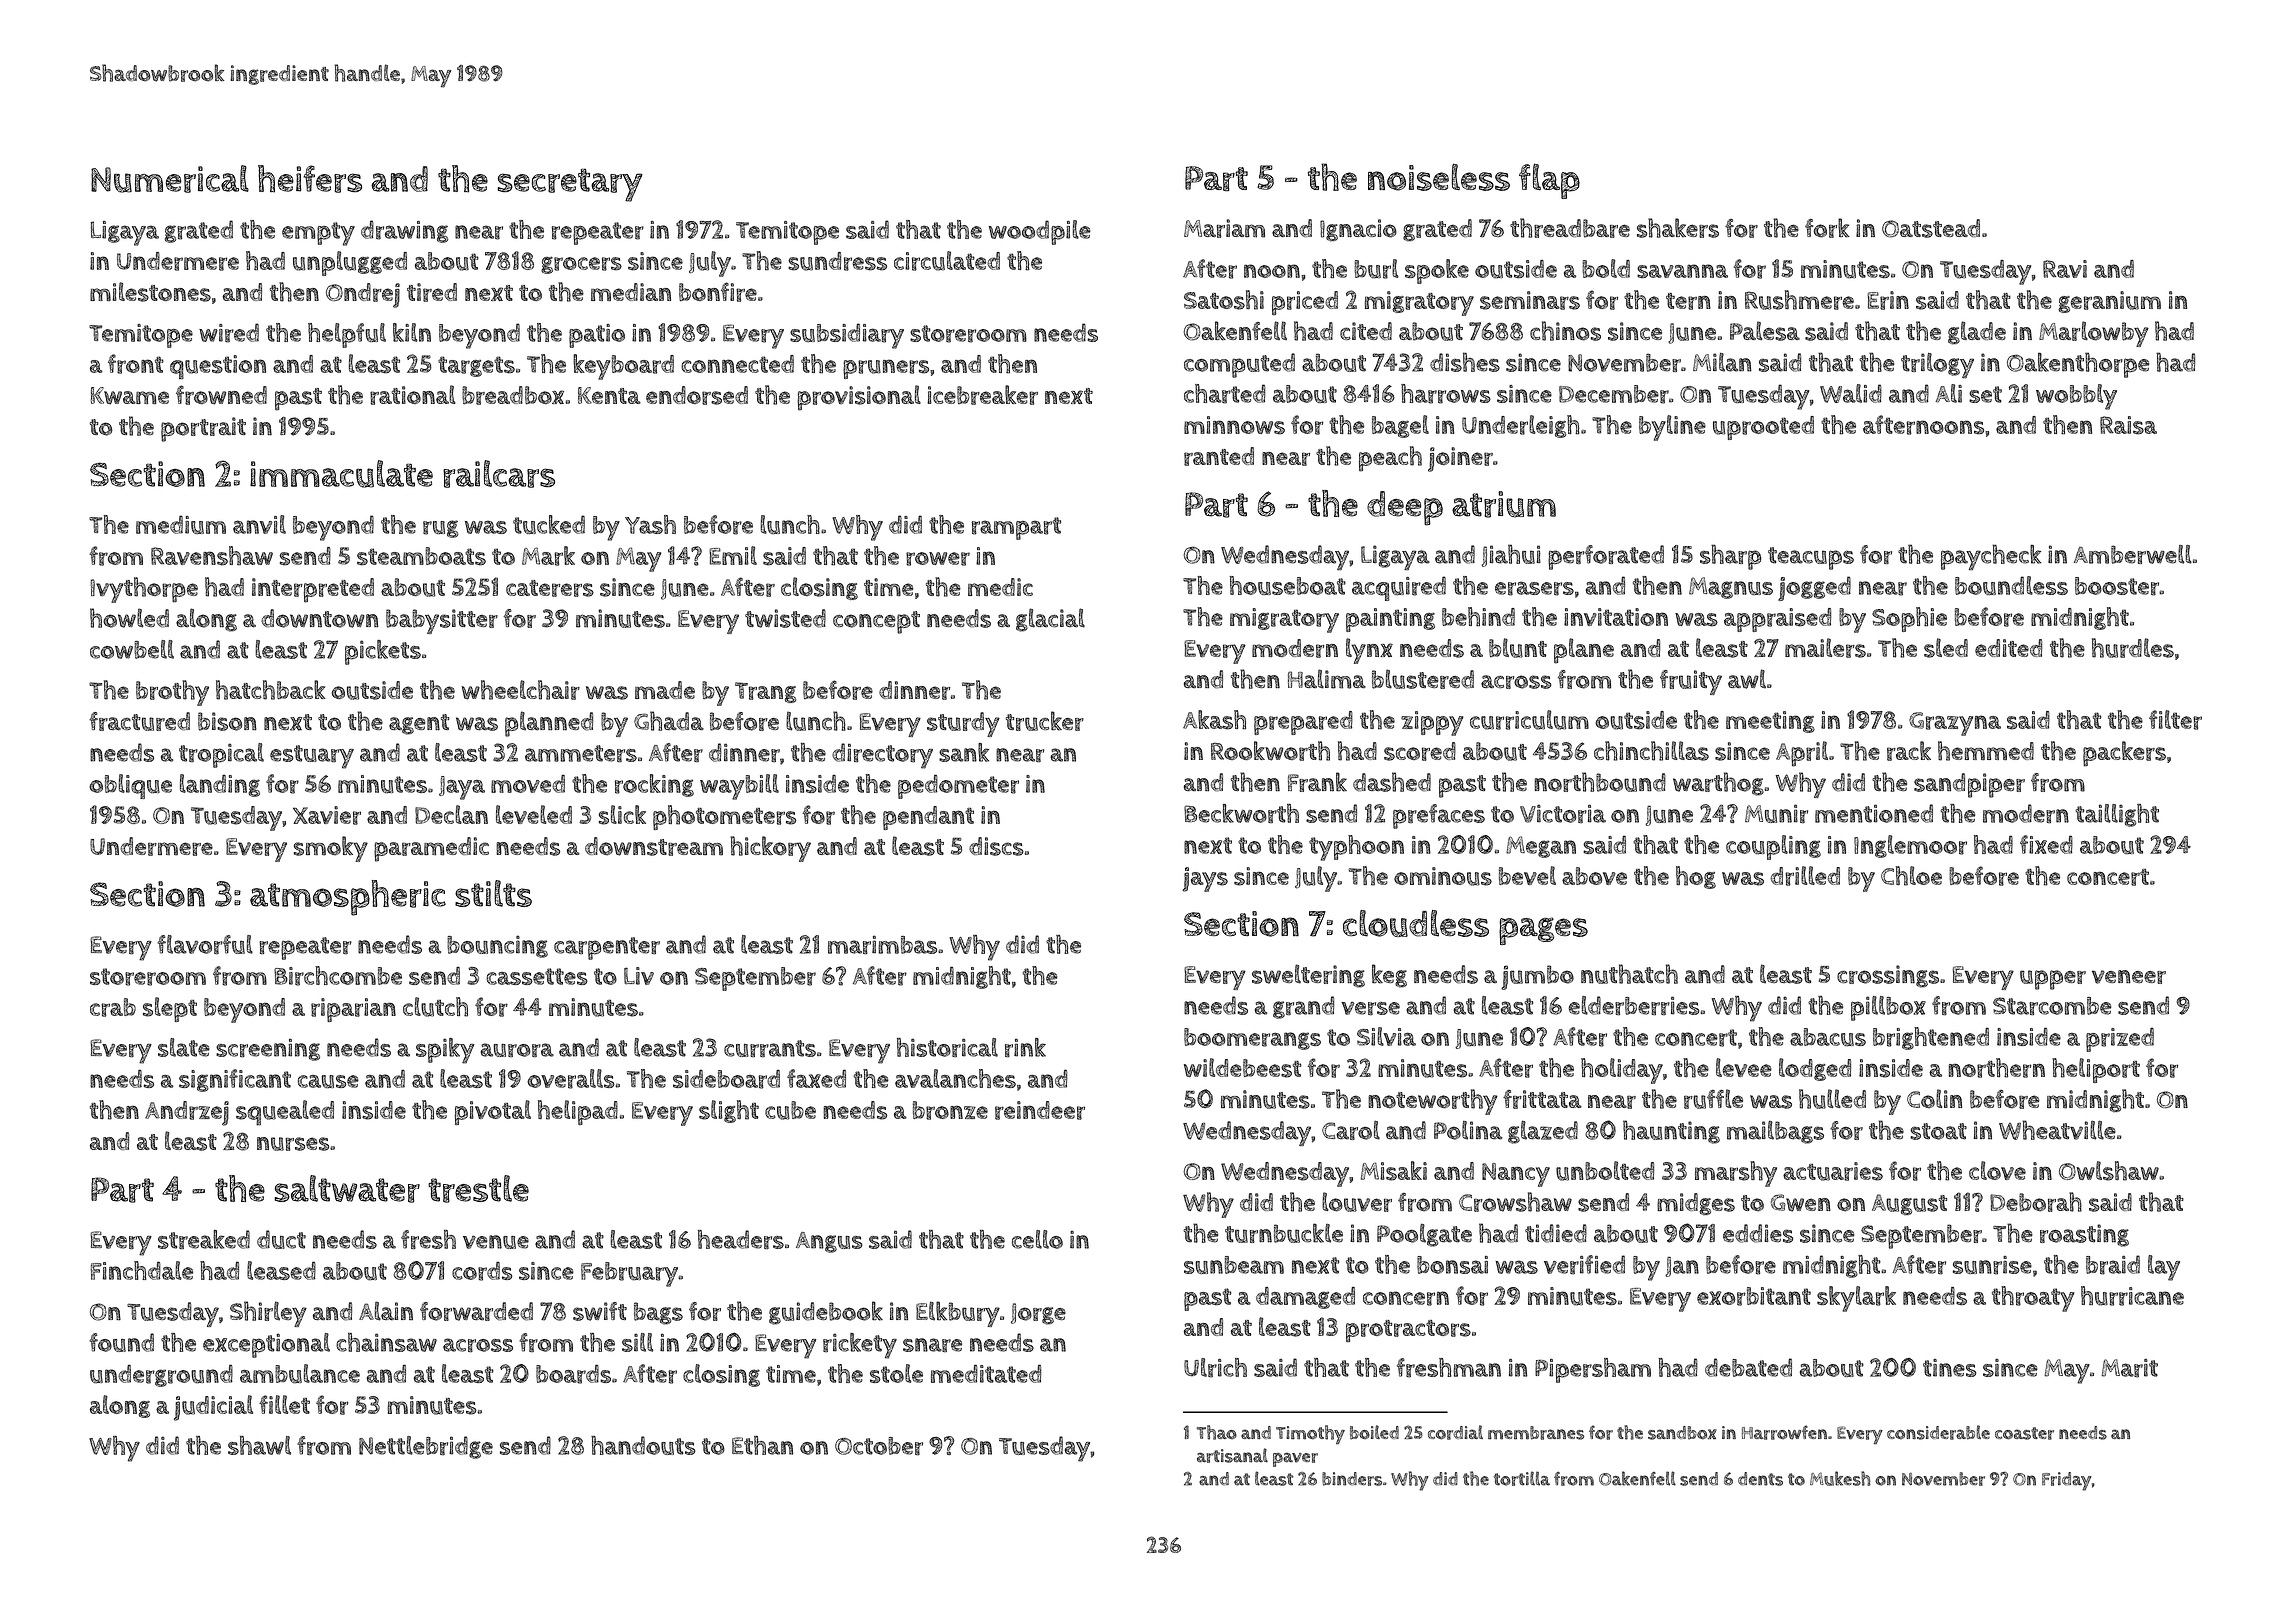 Image resolution: width=2292 pixels, height=1620 pixels. Describe the element at coordinates (637, 1342) in the document. I see `sill` at that location.
